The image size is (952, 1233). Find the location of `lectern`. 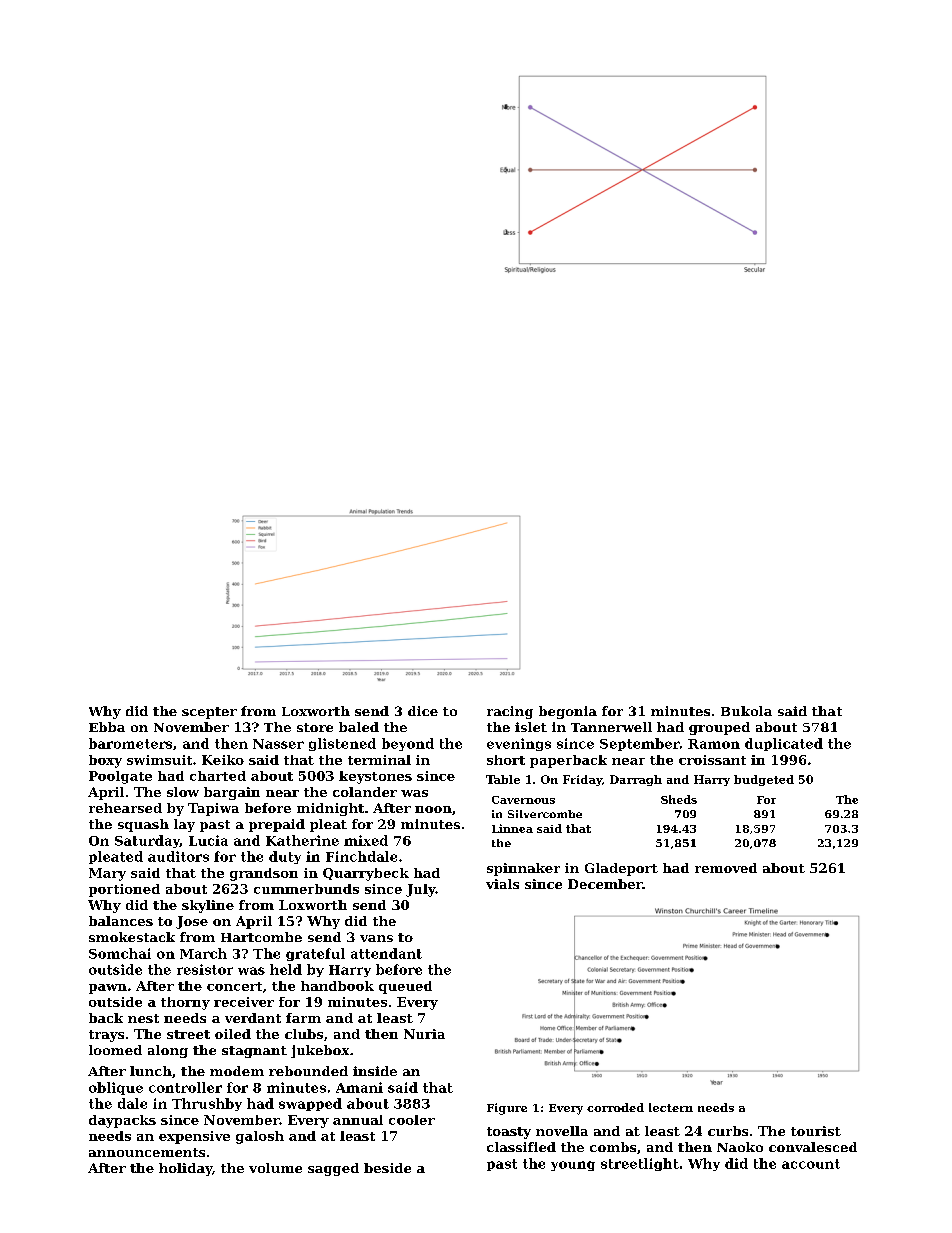

lectern is located at coordinates (671, 1107).
